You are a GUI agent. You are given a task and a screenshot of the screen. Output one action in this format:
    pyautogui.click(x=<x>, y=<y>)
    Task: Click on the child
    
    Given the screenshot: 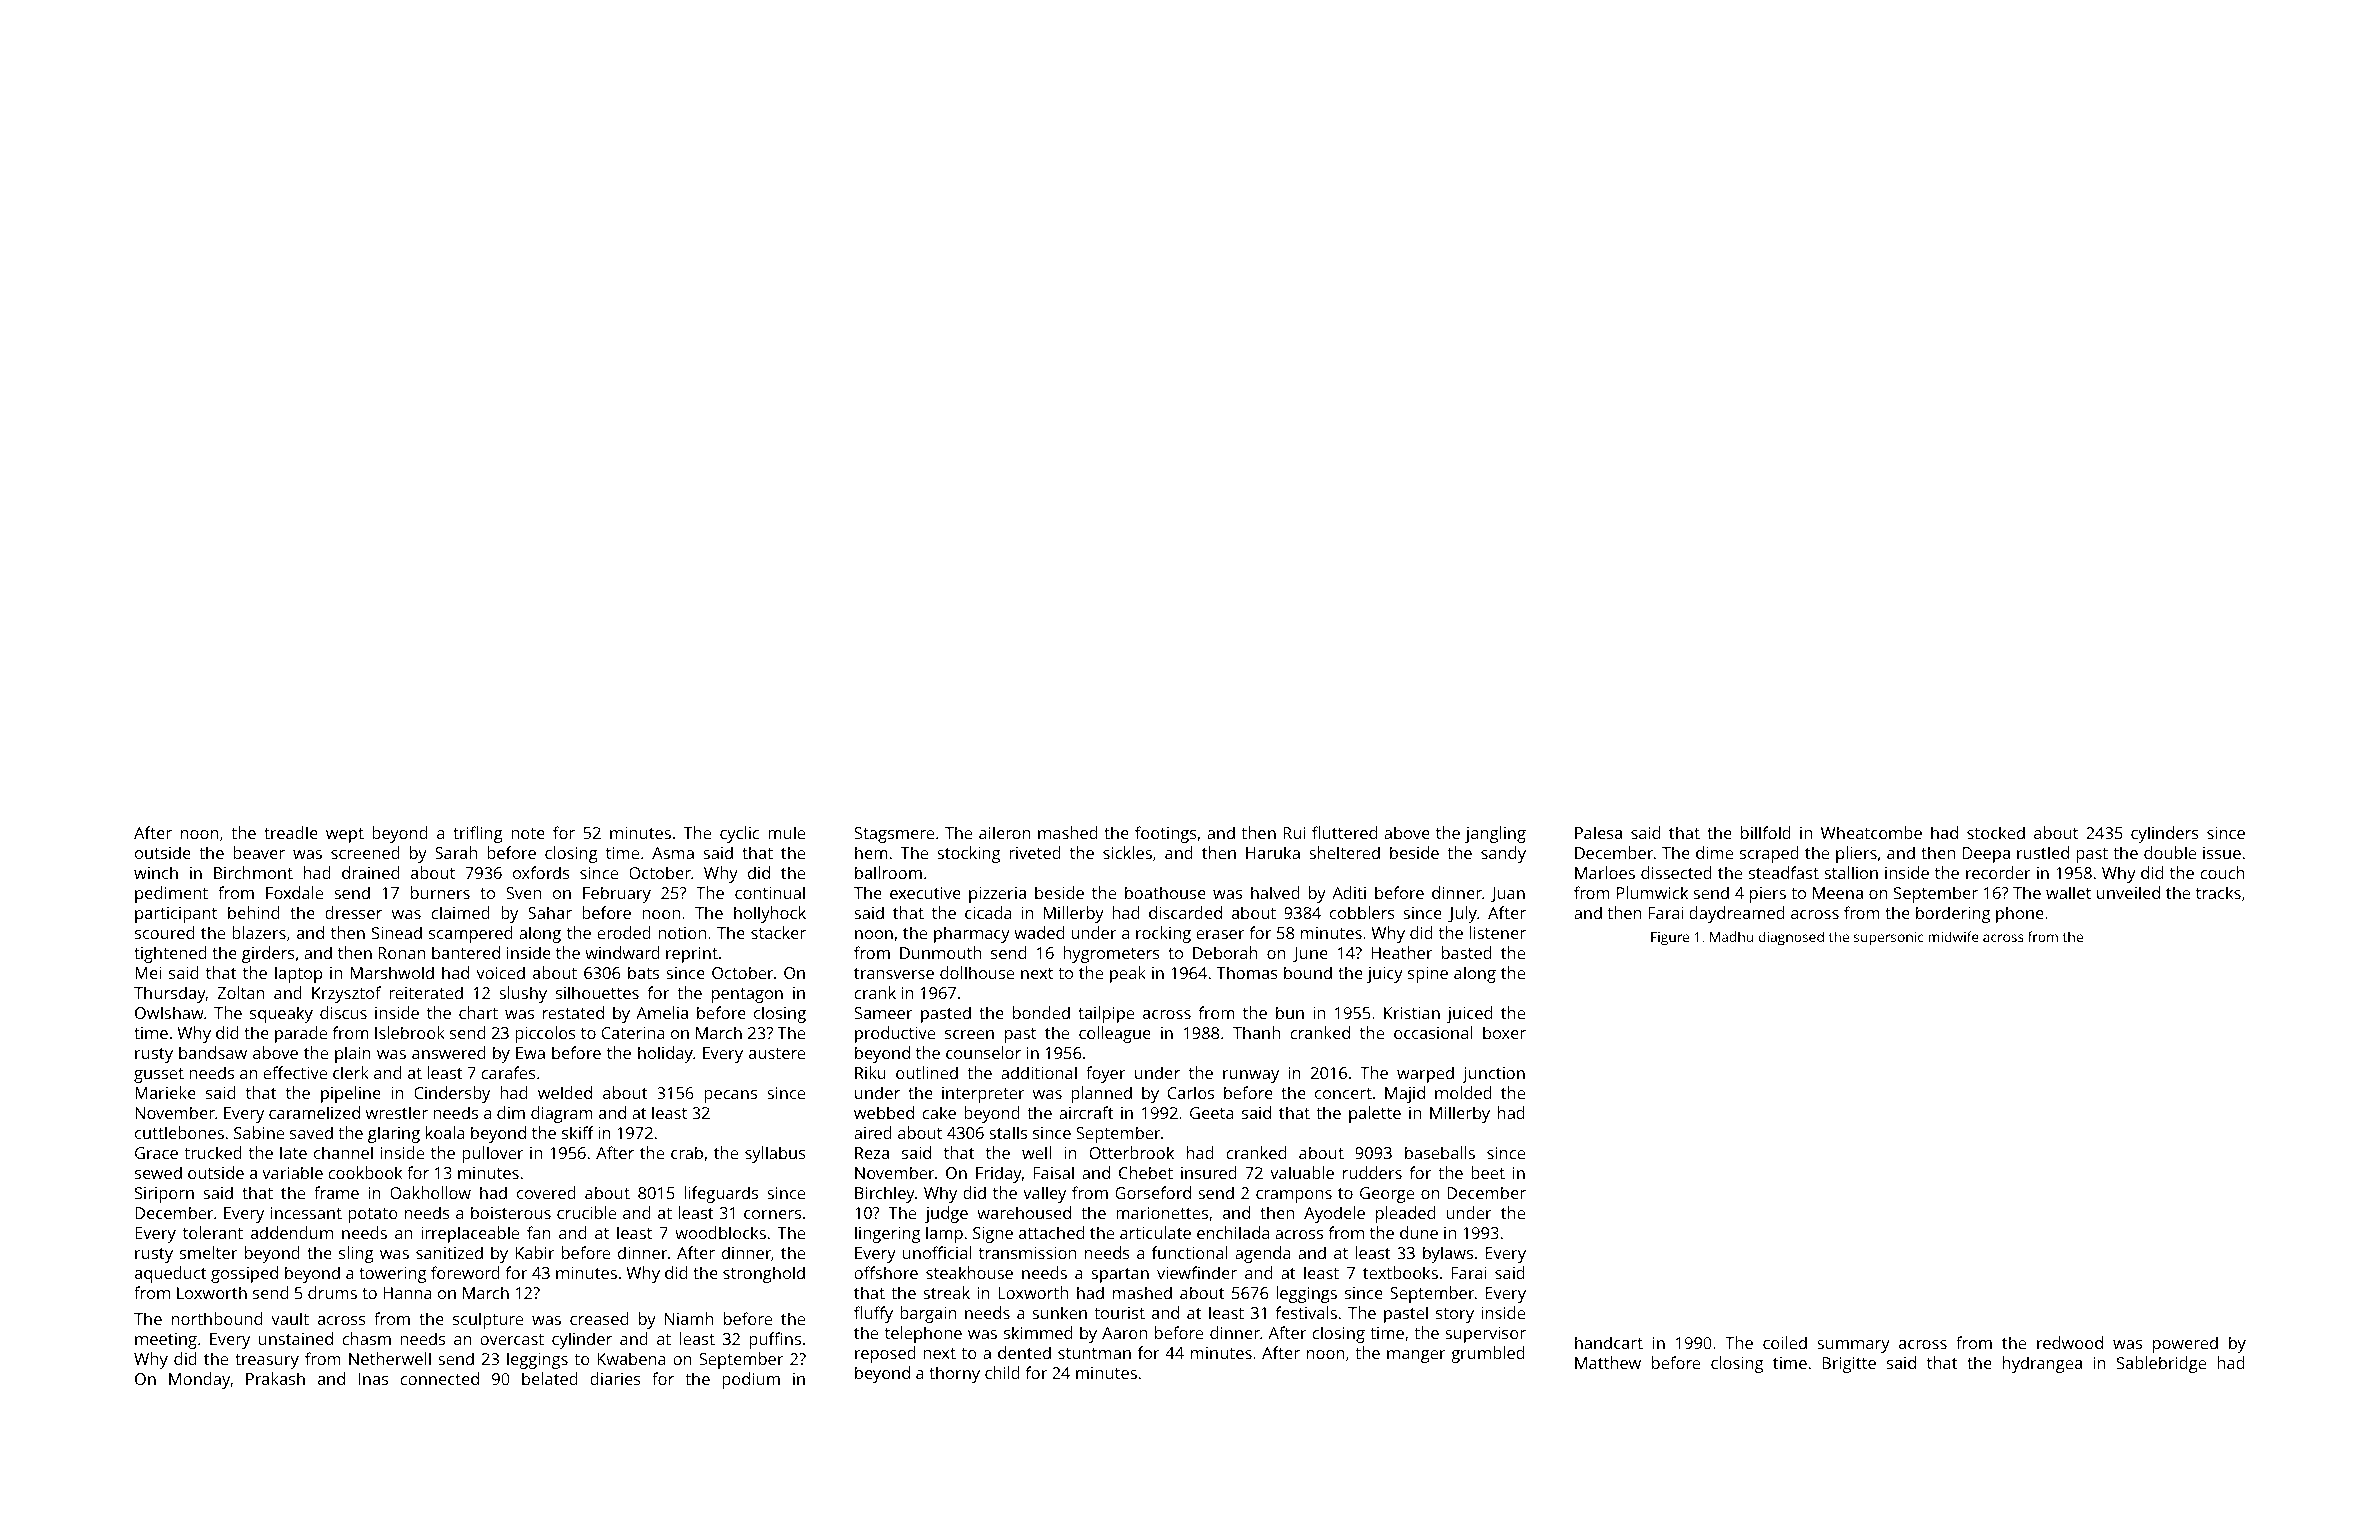 What is the action you would take?
    pyautogui.click(x=1002, y=1372)
